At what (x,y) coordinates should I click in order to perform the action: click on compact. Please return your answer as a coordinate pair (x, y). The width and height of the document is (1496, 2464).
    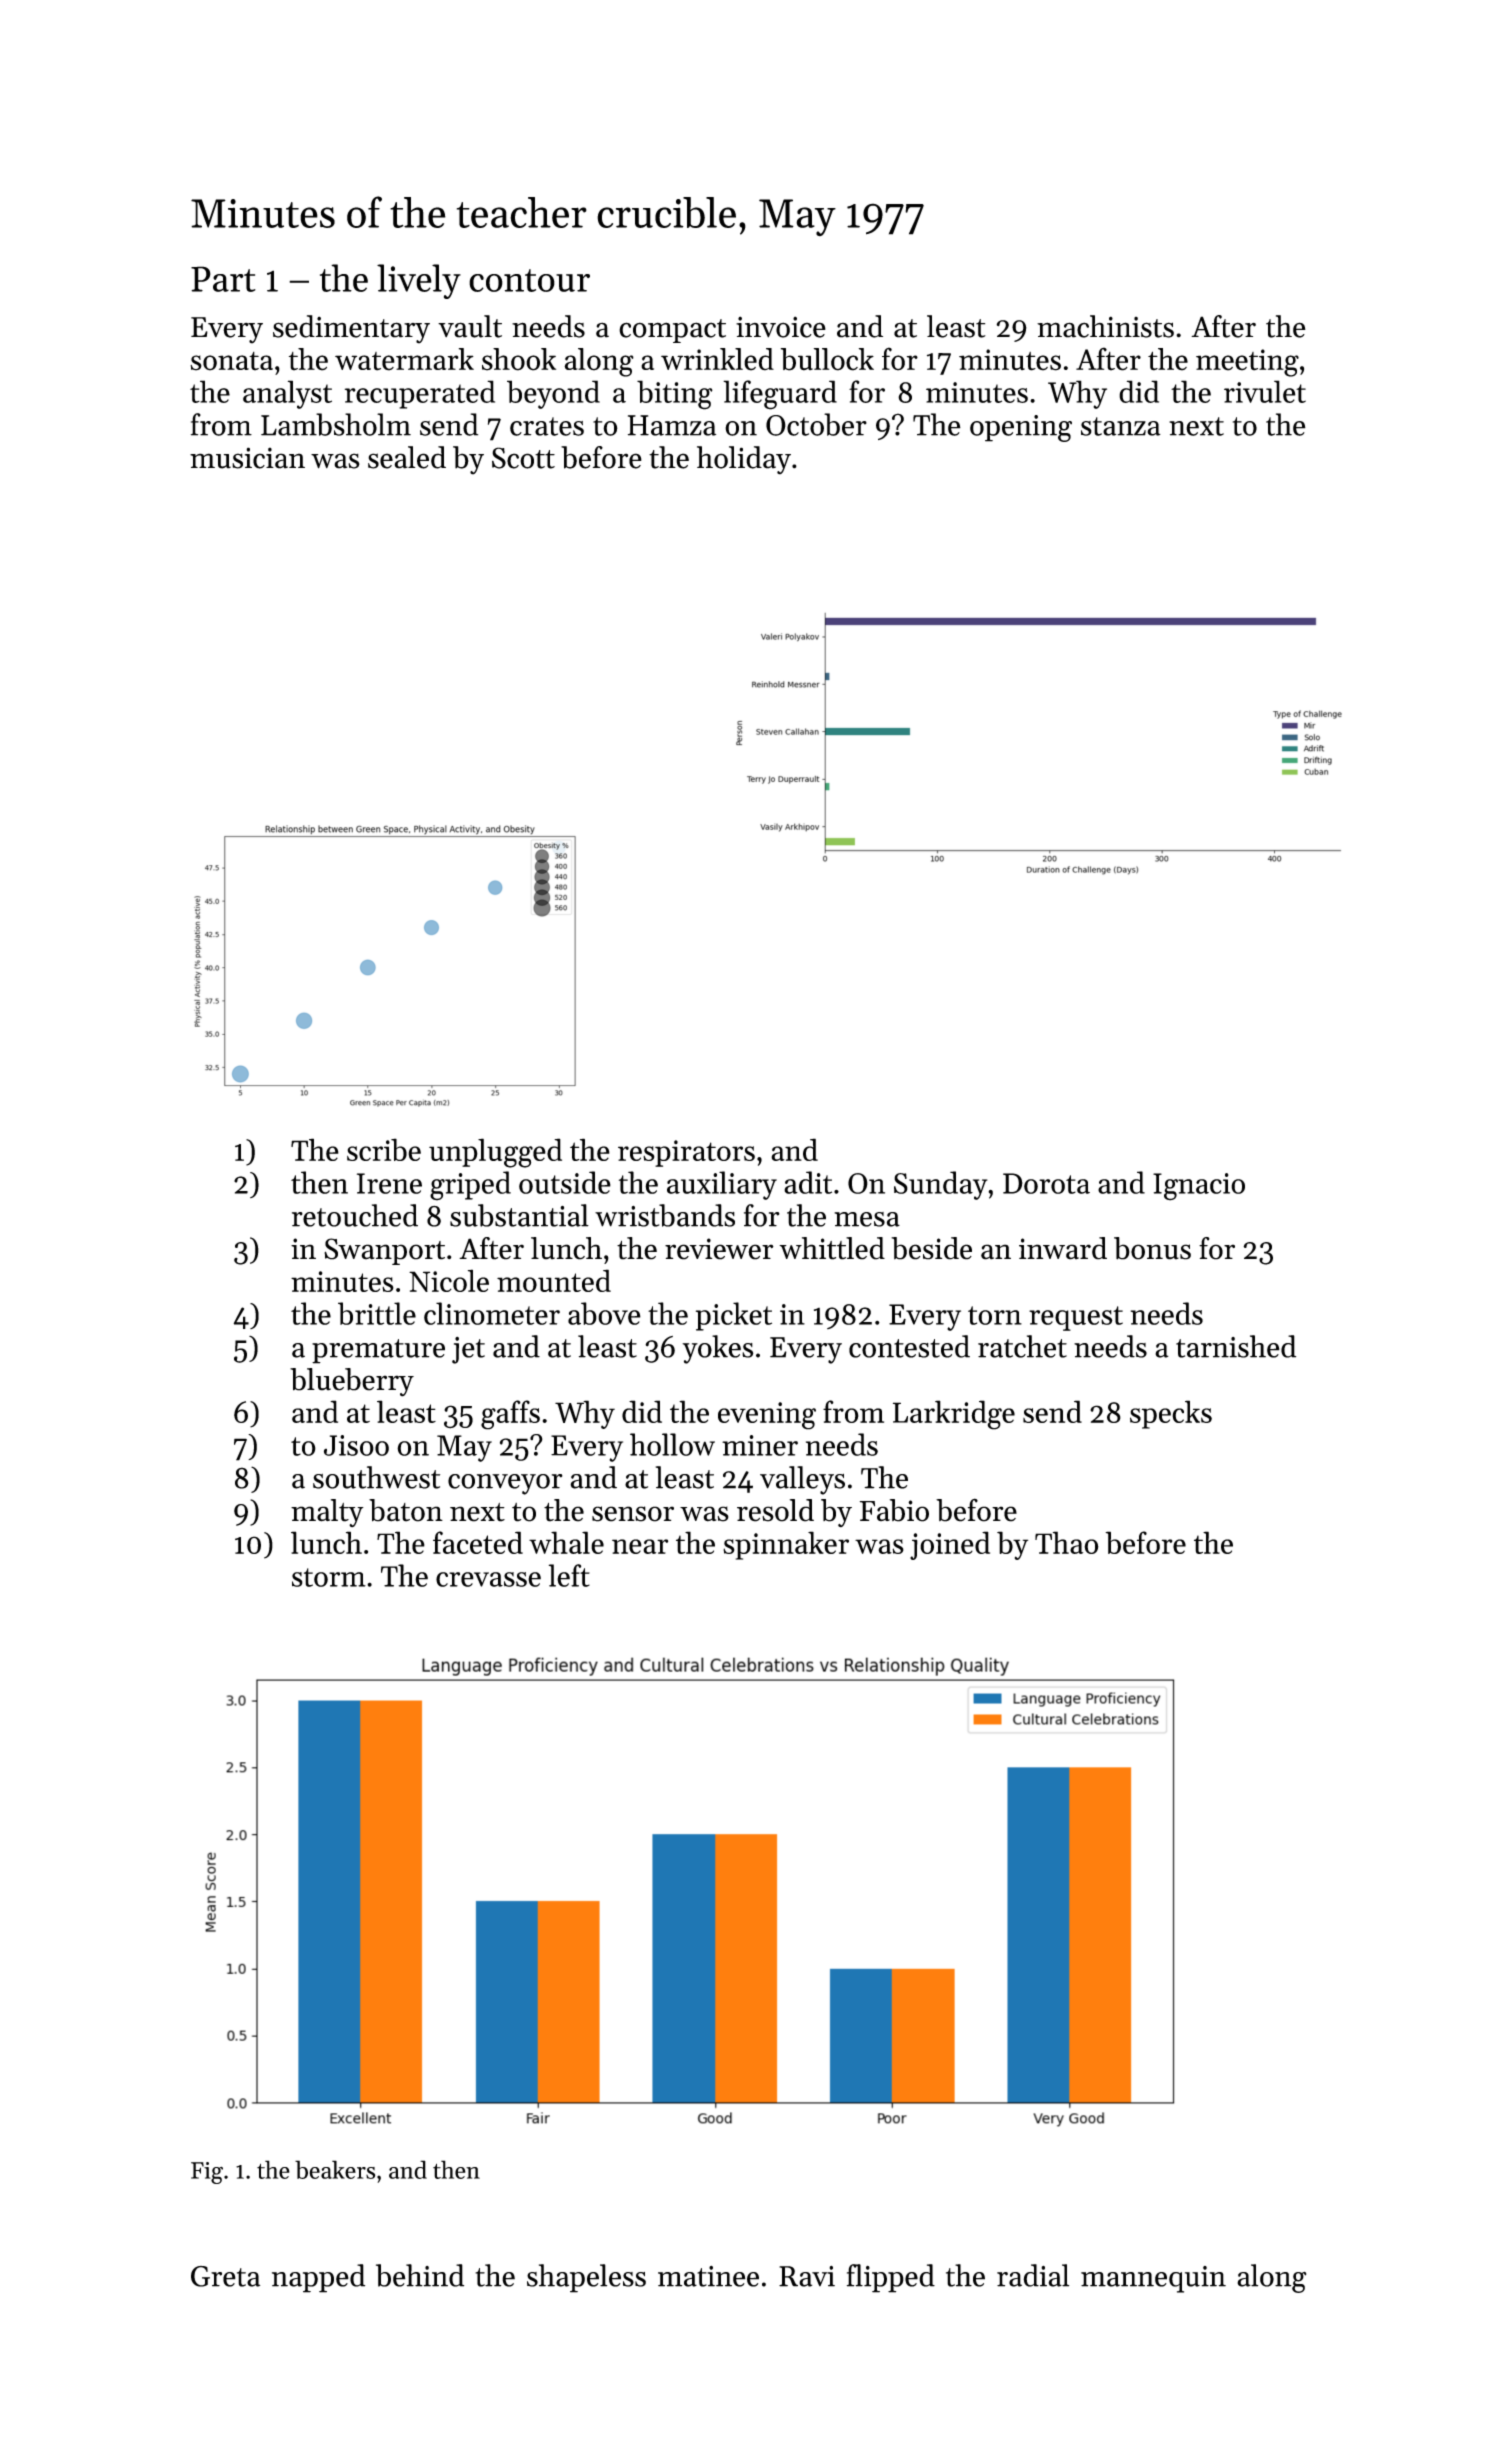
    Looking at the image, I should click on (672, 331).
